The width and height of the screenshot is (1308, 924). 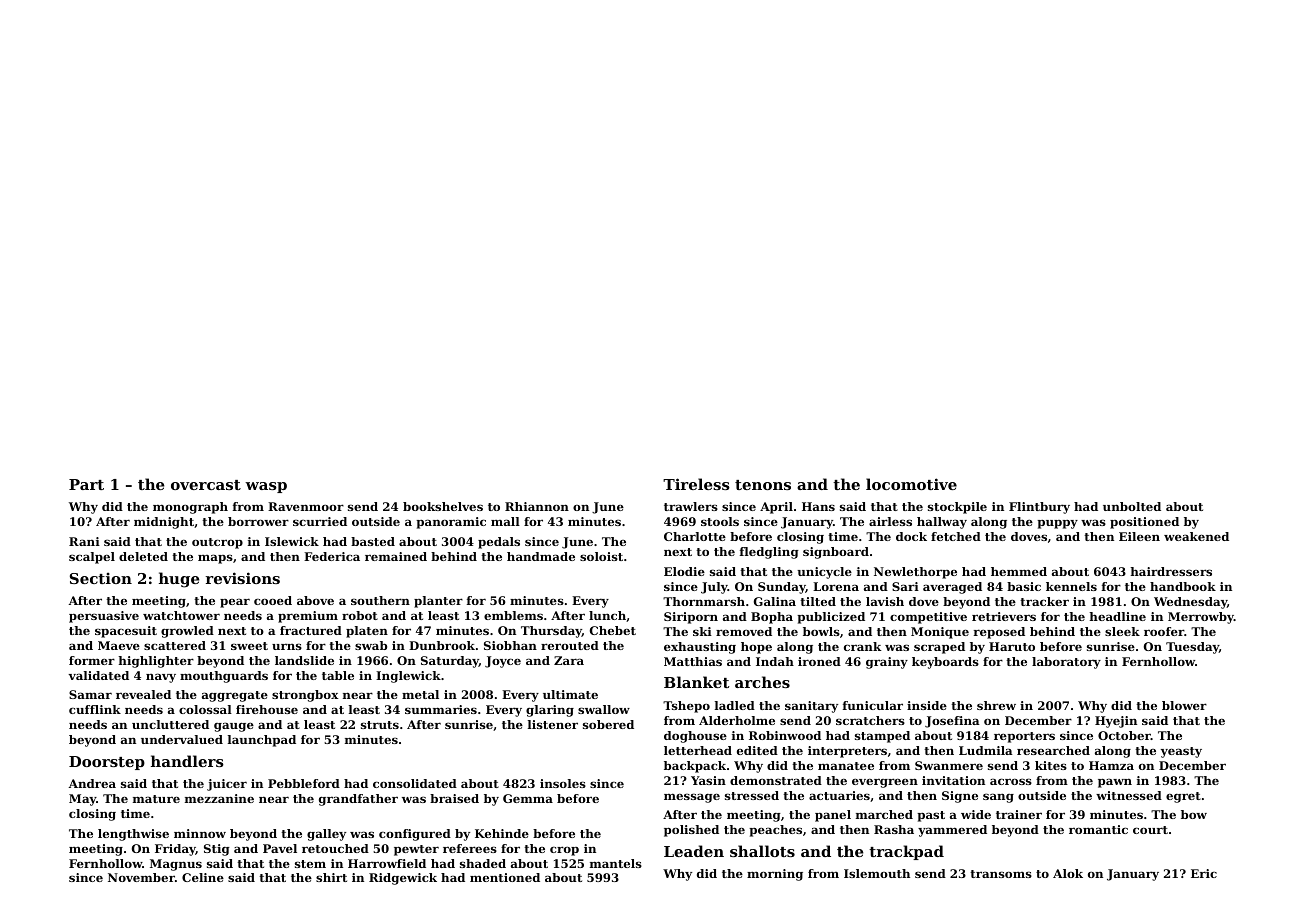 I want to click on Alok, so click(x=1068, y=873).
